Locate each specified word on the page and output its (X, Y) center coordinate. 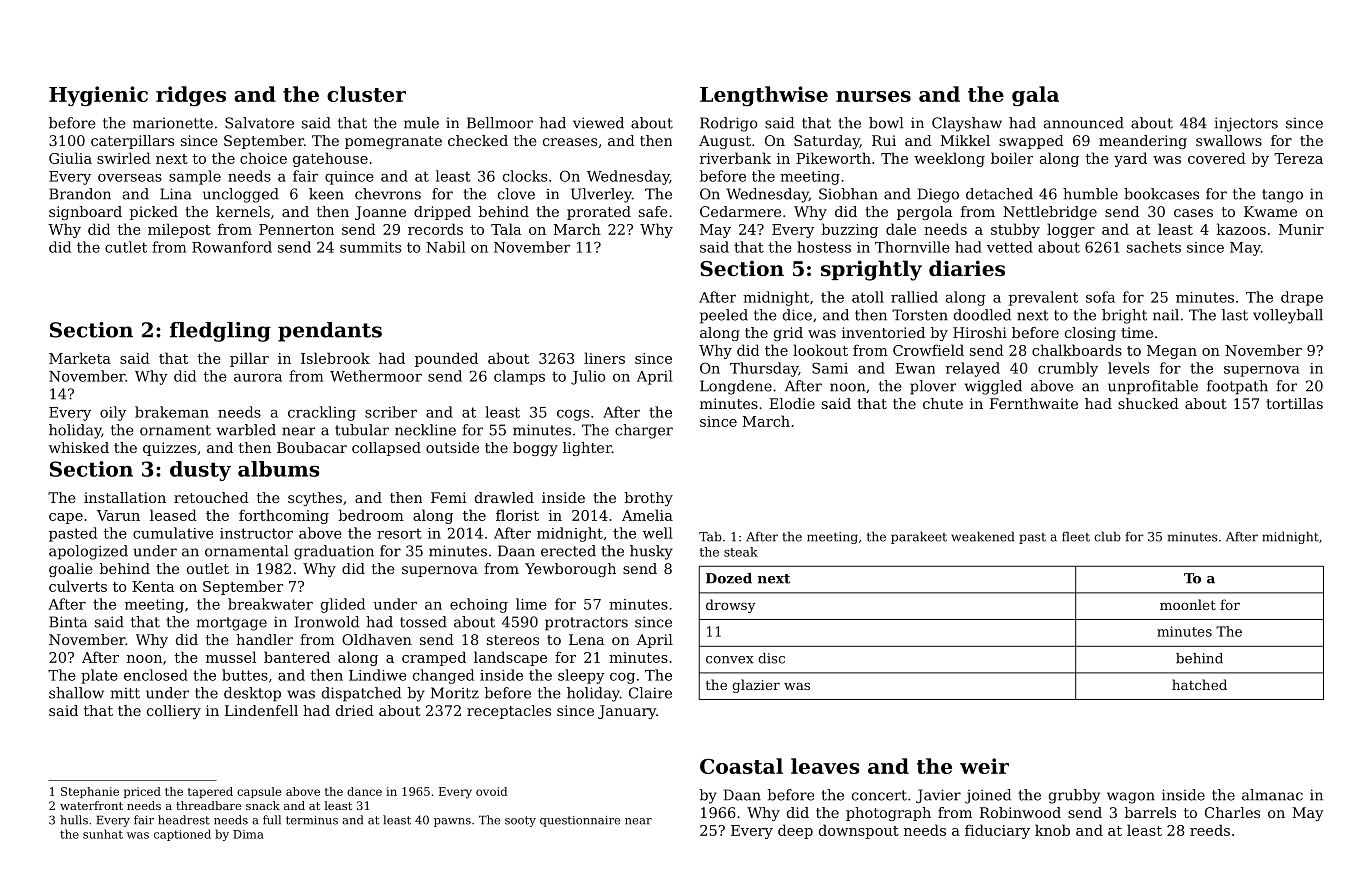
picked (154, 213)
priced (142, 792)
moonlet (1188, 604)
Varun (118, 515)
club (1107, 536)
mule (421, 123)
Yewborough (570, 570)
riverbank (735, 158)
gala (1035, 96)
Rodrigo (729, 124)
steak (741, 552)
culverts (78, 586)
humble (1090, 194)
